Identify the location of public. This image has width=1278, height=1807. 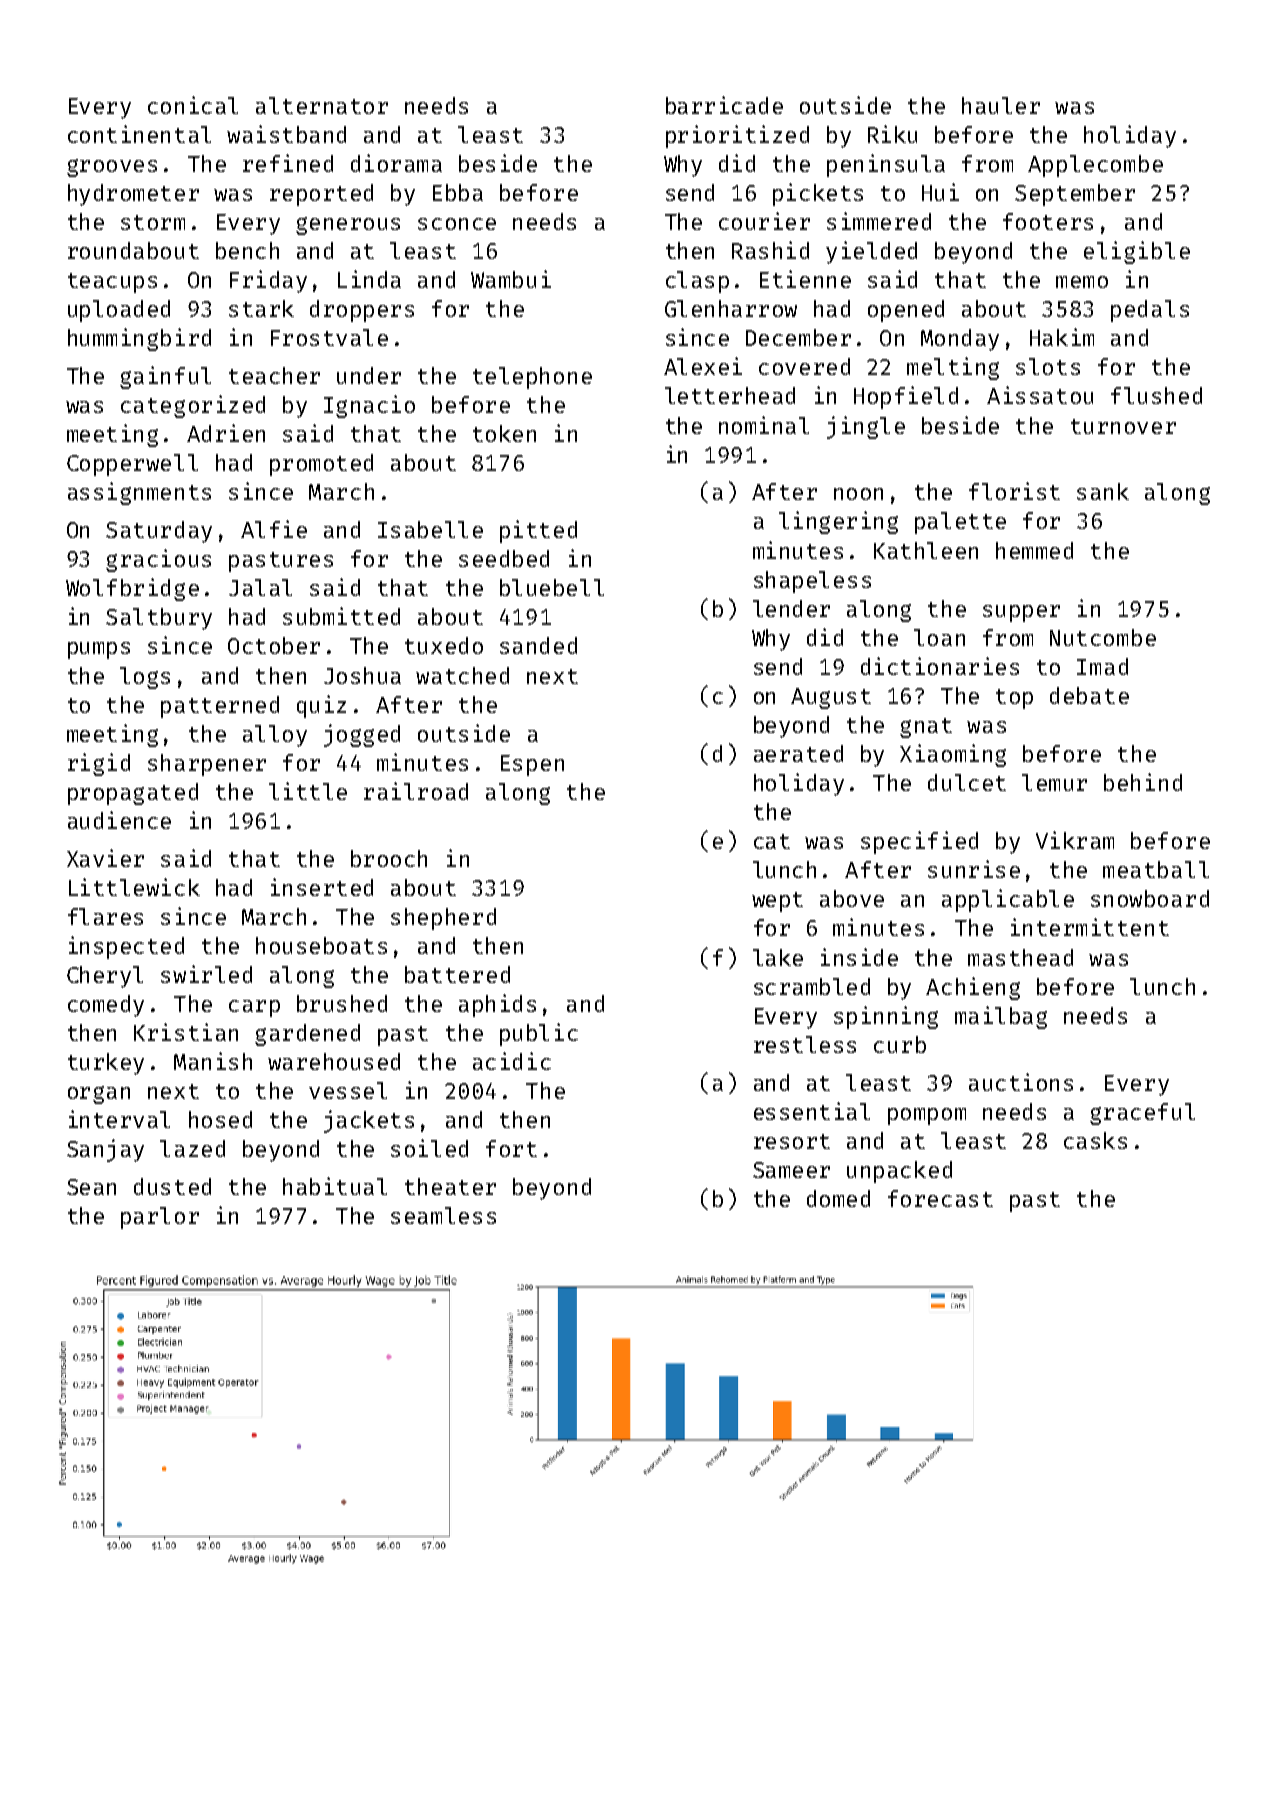
(539, 1034).
